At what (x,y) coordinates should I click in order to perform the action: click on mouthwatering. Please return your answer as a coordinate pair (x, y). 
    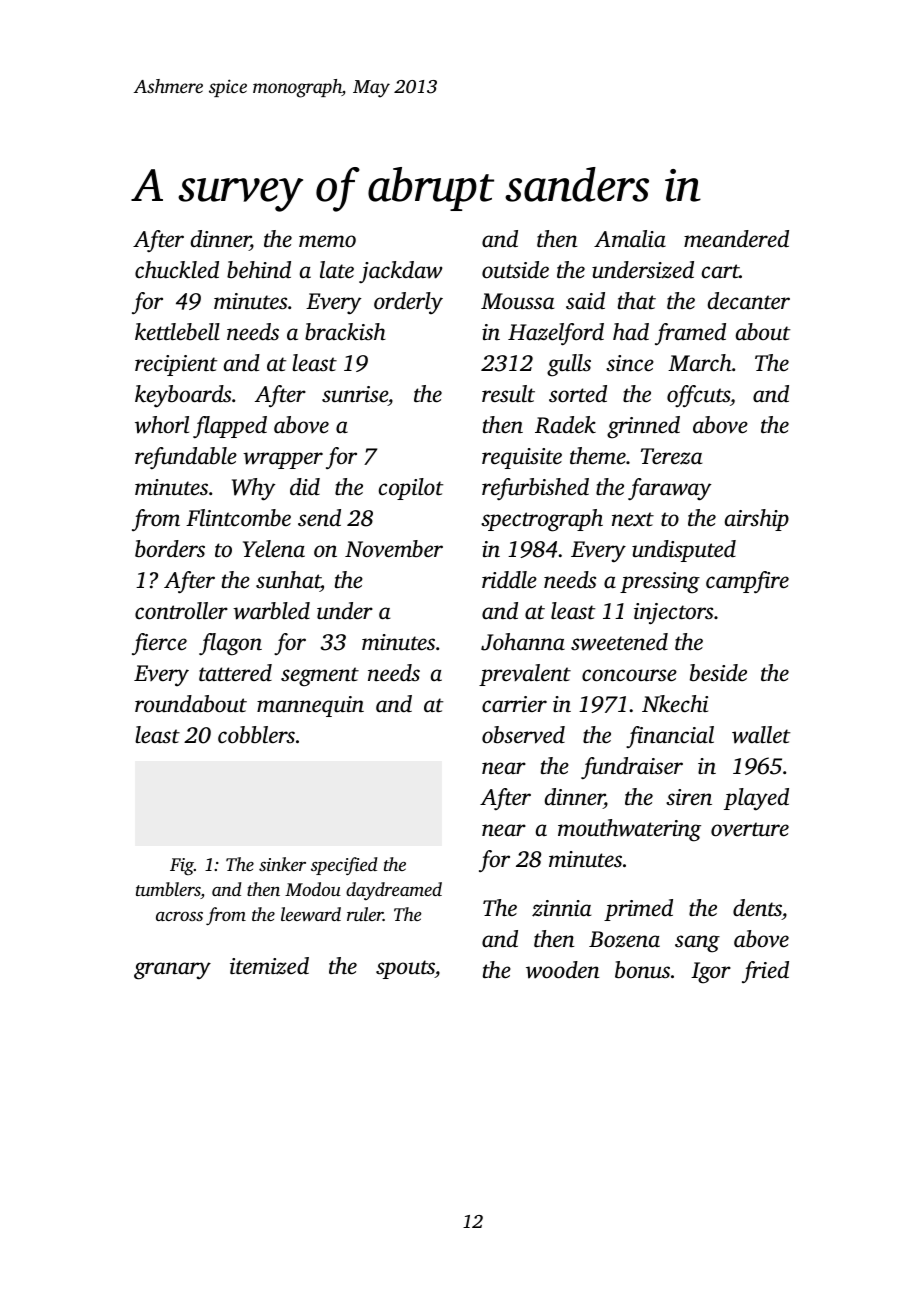
    Looking at the image, I should click on (629, 830).
